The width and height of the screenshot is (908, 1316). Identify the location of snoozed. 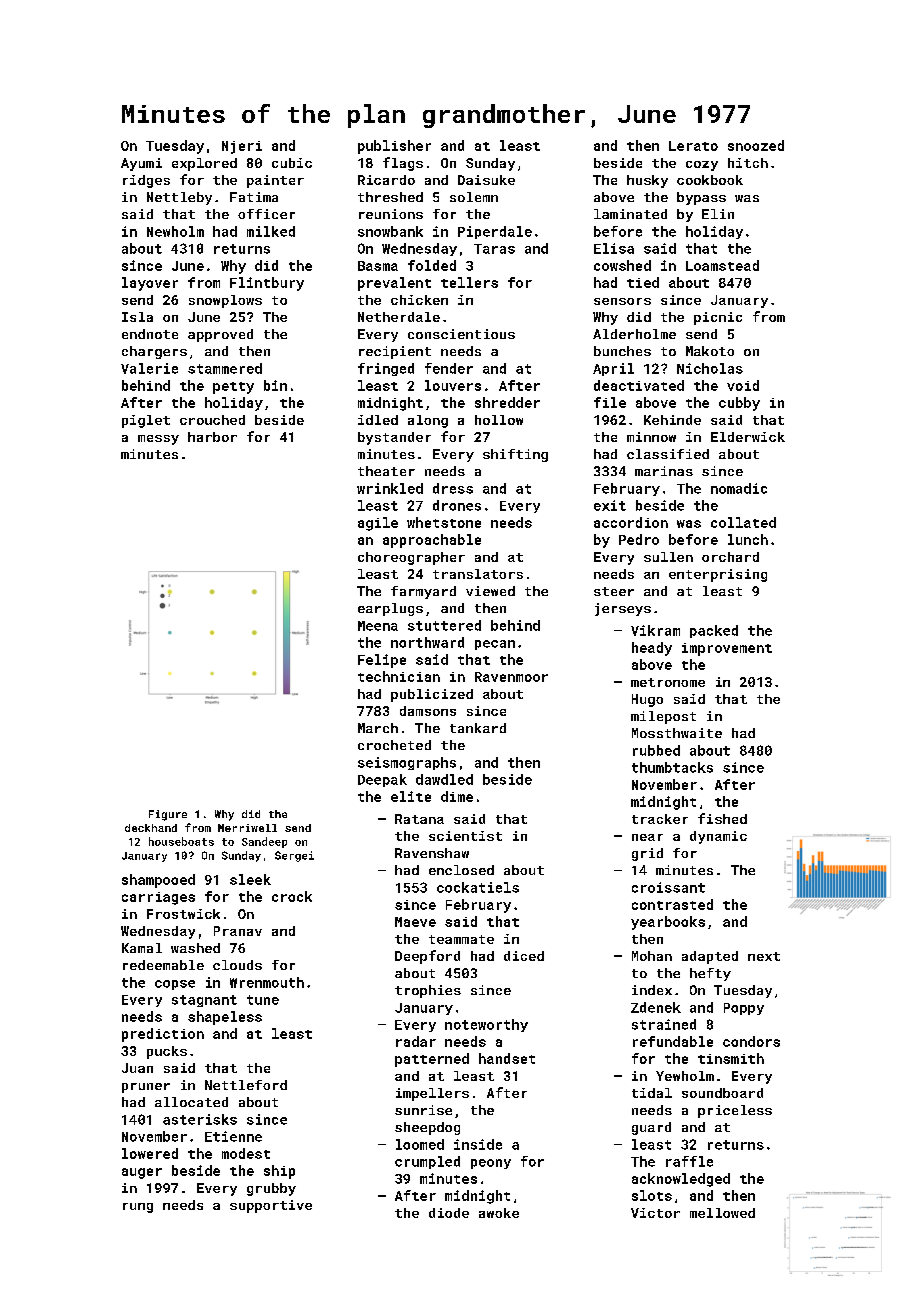
(756, 145).
